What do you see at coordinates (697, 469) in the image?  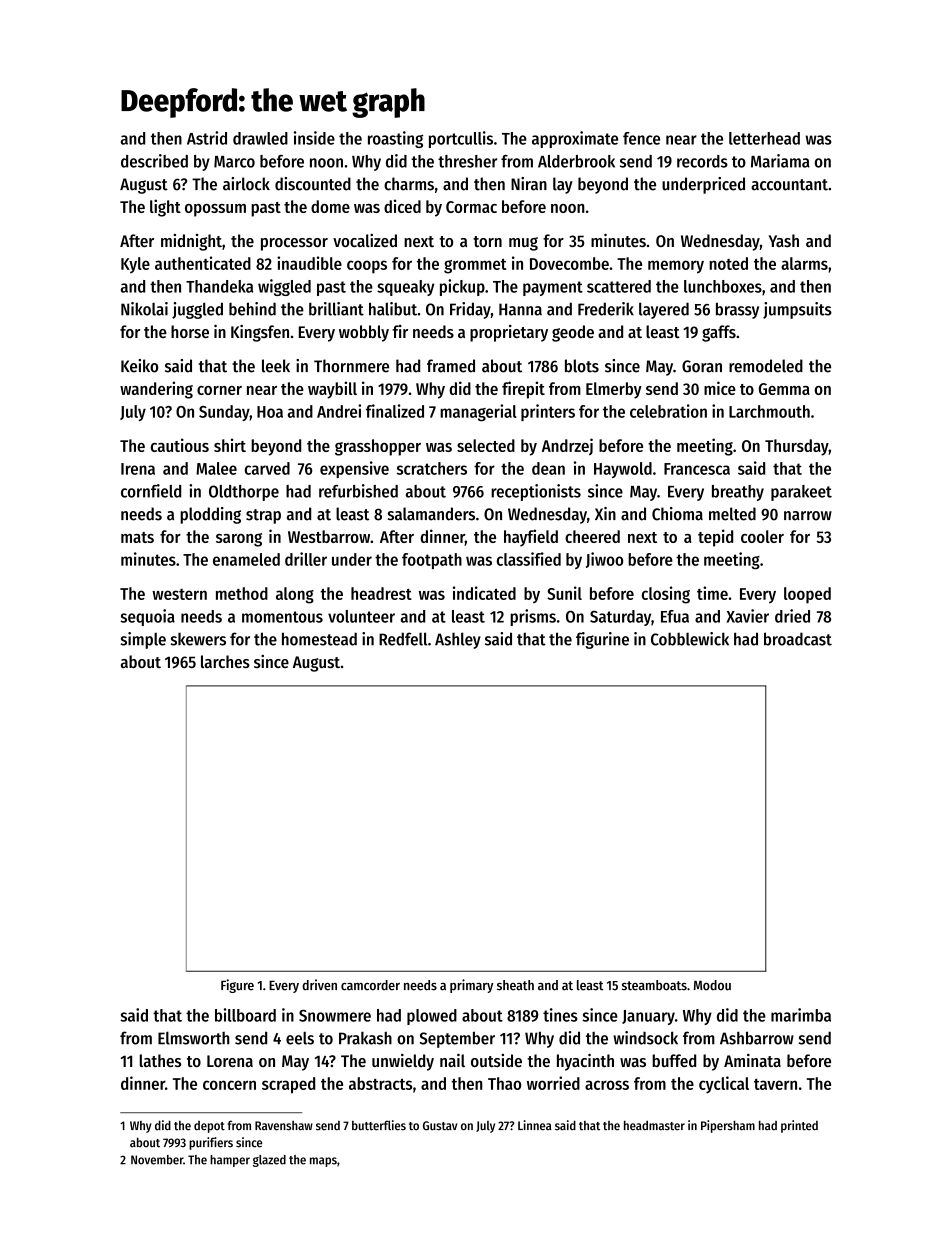 I see `Francesca` at bounding box center [697, 469].
